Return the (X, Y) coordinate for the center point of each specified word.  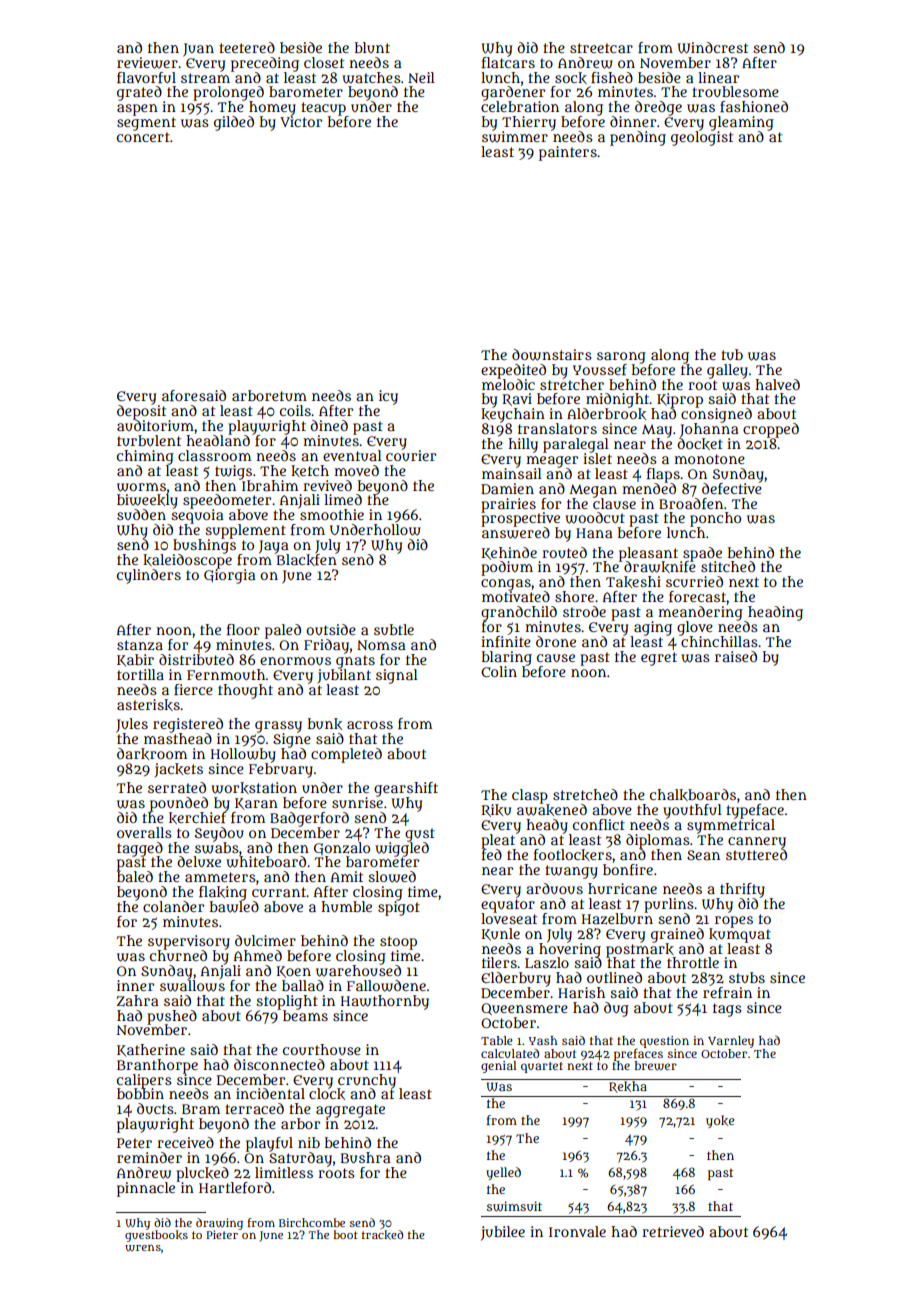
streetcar (601, 48)
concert (143, 137)
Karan (256, 804)
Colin (499, 671)
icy (388, 397)
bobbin (140, 1093)
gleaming (741, 123)
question (664, 1042)
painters (568, 153)
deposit (141, 412)
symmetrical (731, 826)
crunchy (367, 1081)
